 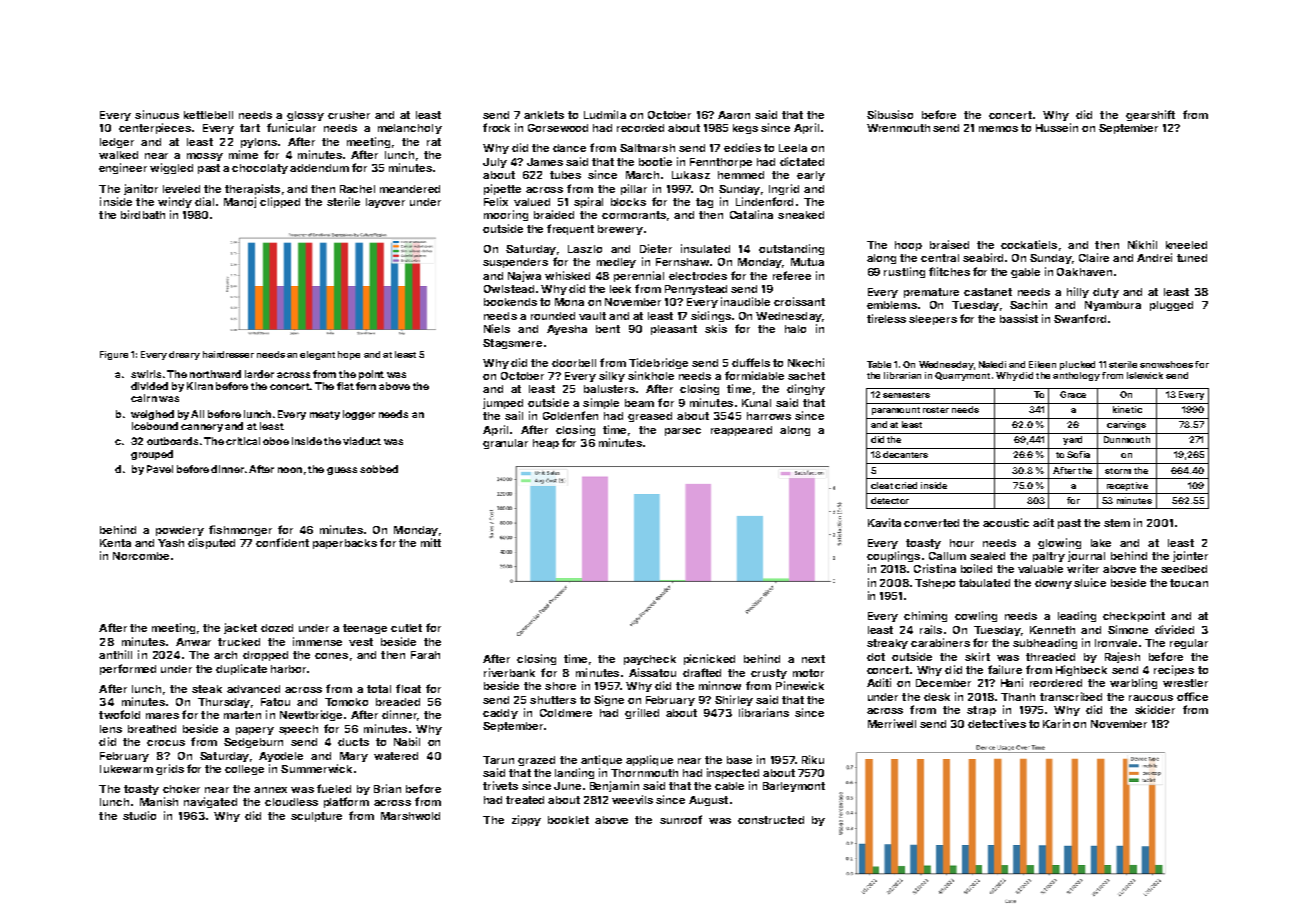 I want to click on wrestler, so click(x=1185, y=683).
